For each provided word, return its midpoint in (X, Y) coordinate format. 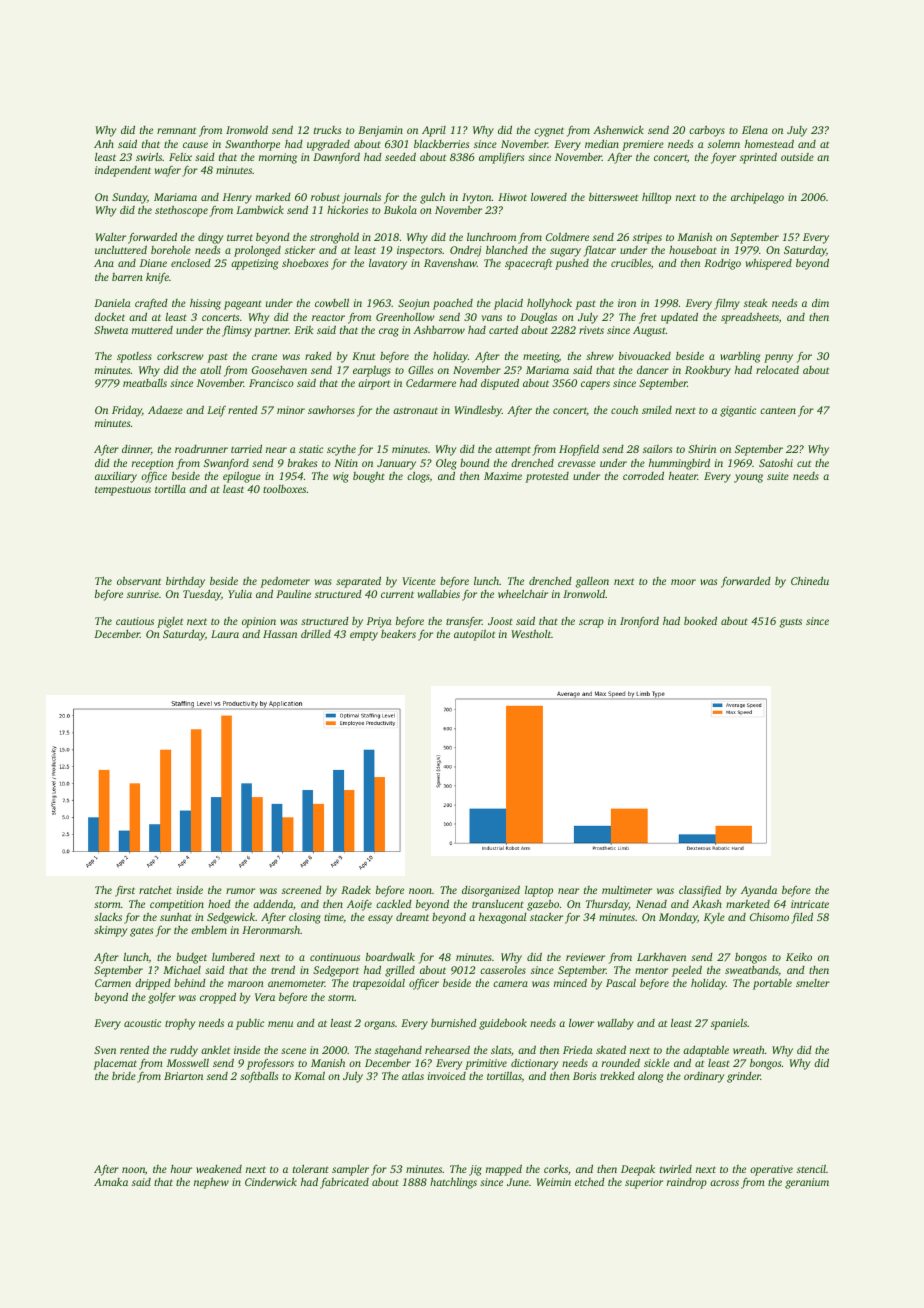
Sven (105, 1050)
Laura (225, 634)
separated (358, 582)
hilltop (656, 198)
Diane (153, 263)
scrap (591, 623)
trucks (327, 130)
